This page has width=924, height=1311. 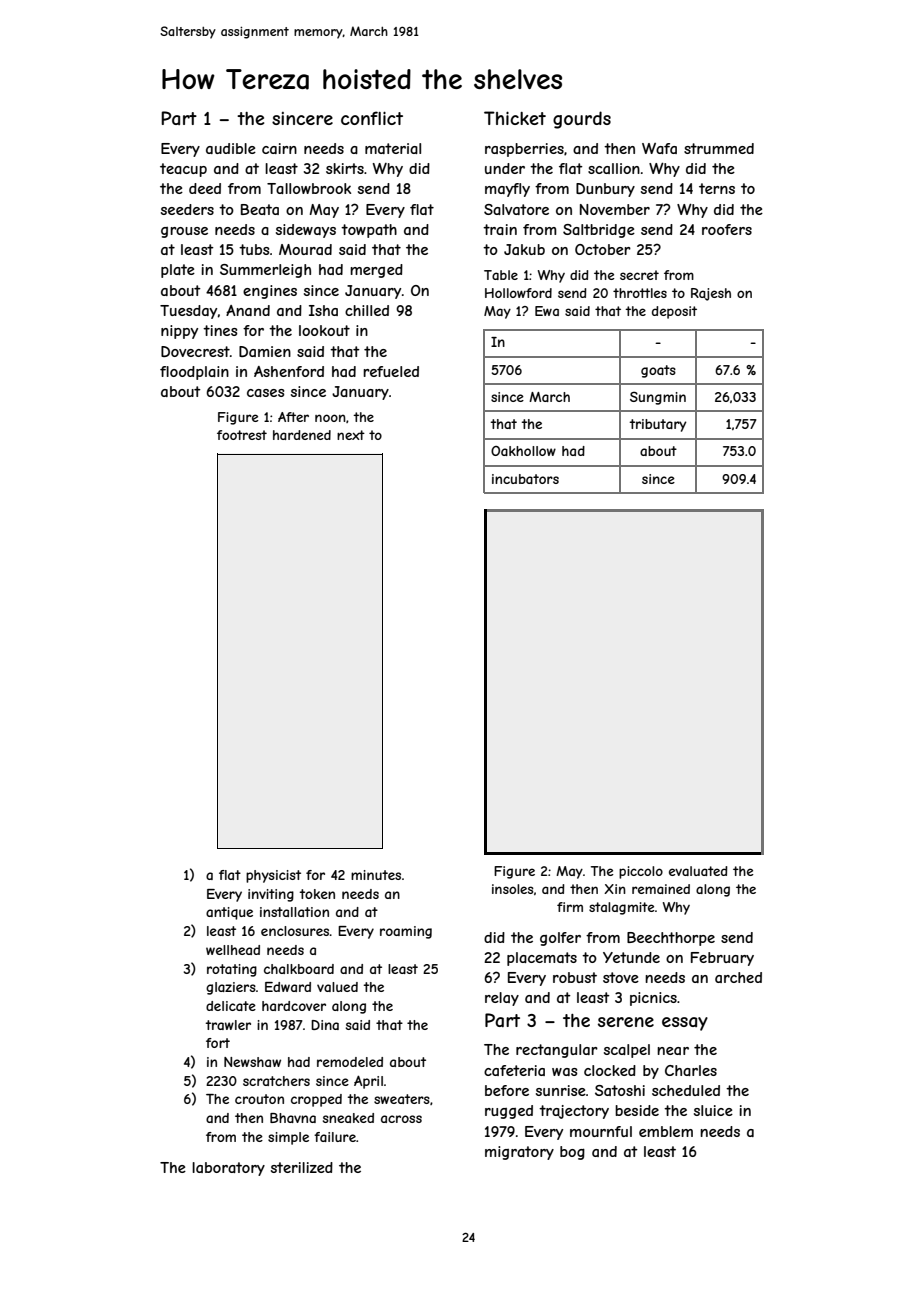 I want to click on roofers, so click(x=727, y=229).
